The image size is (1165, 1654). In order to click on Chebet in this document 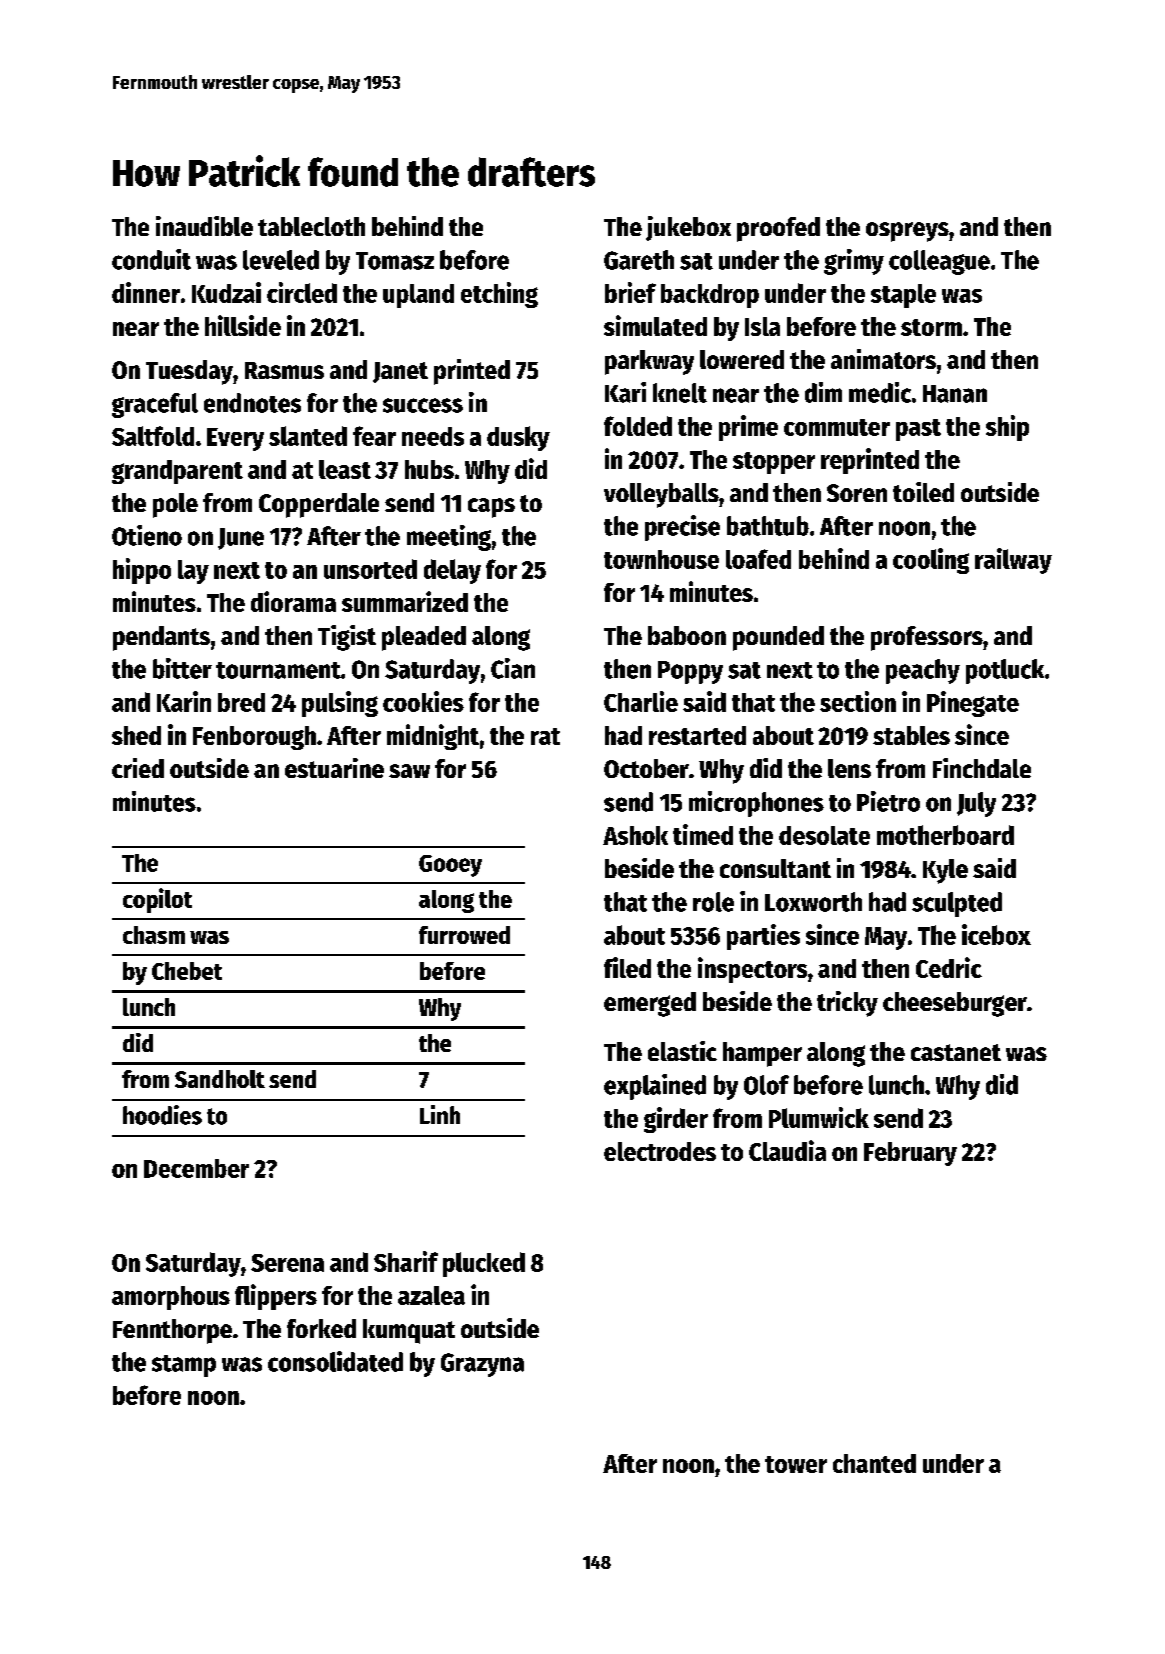, I will do `click(187, 971)`.
